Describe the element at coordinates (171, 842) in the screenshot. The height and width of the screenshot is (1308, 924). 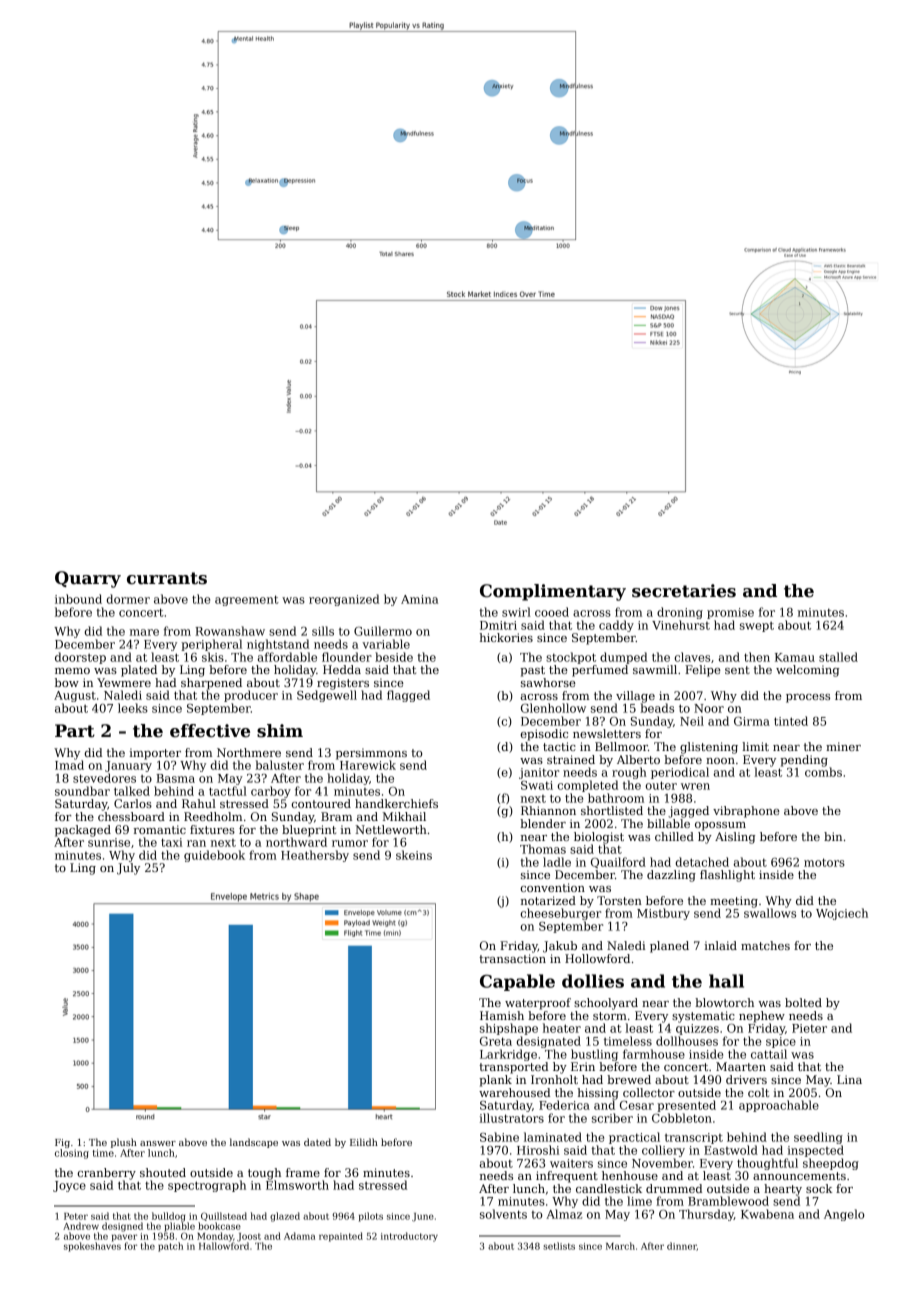
I see `taxi` at that location.
